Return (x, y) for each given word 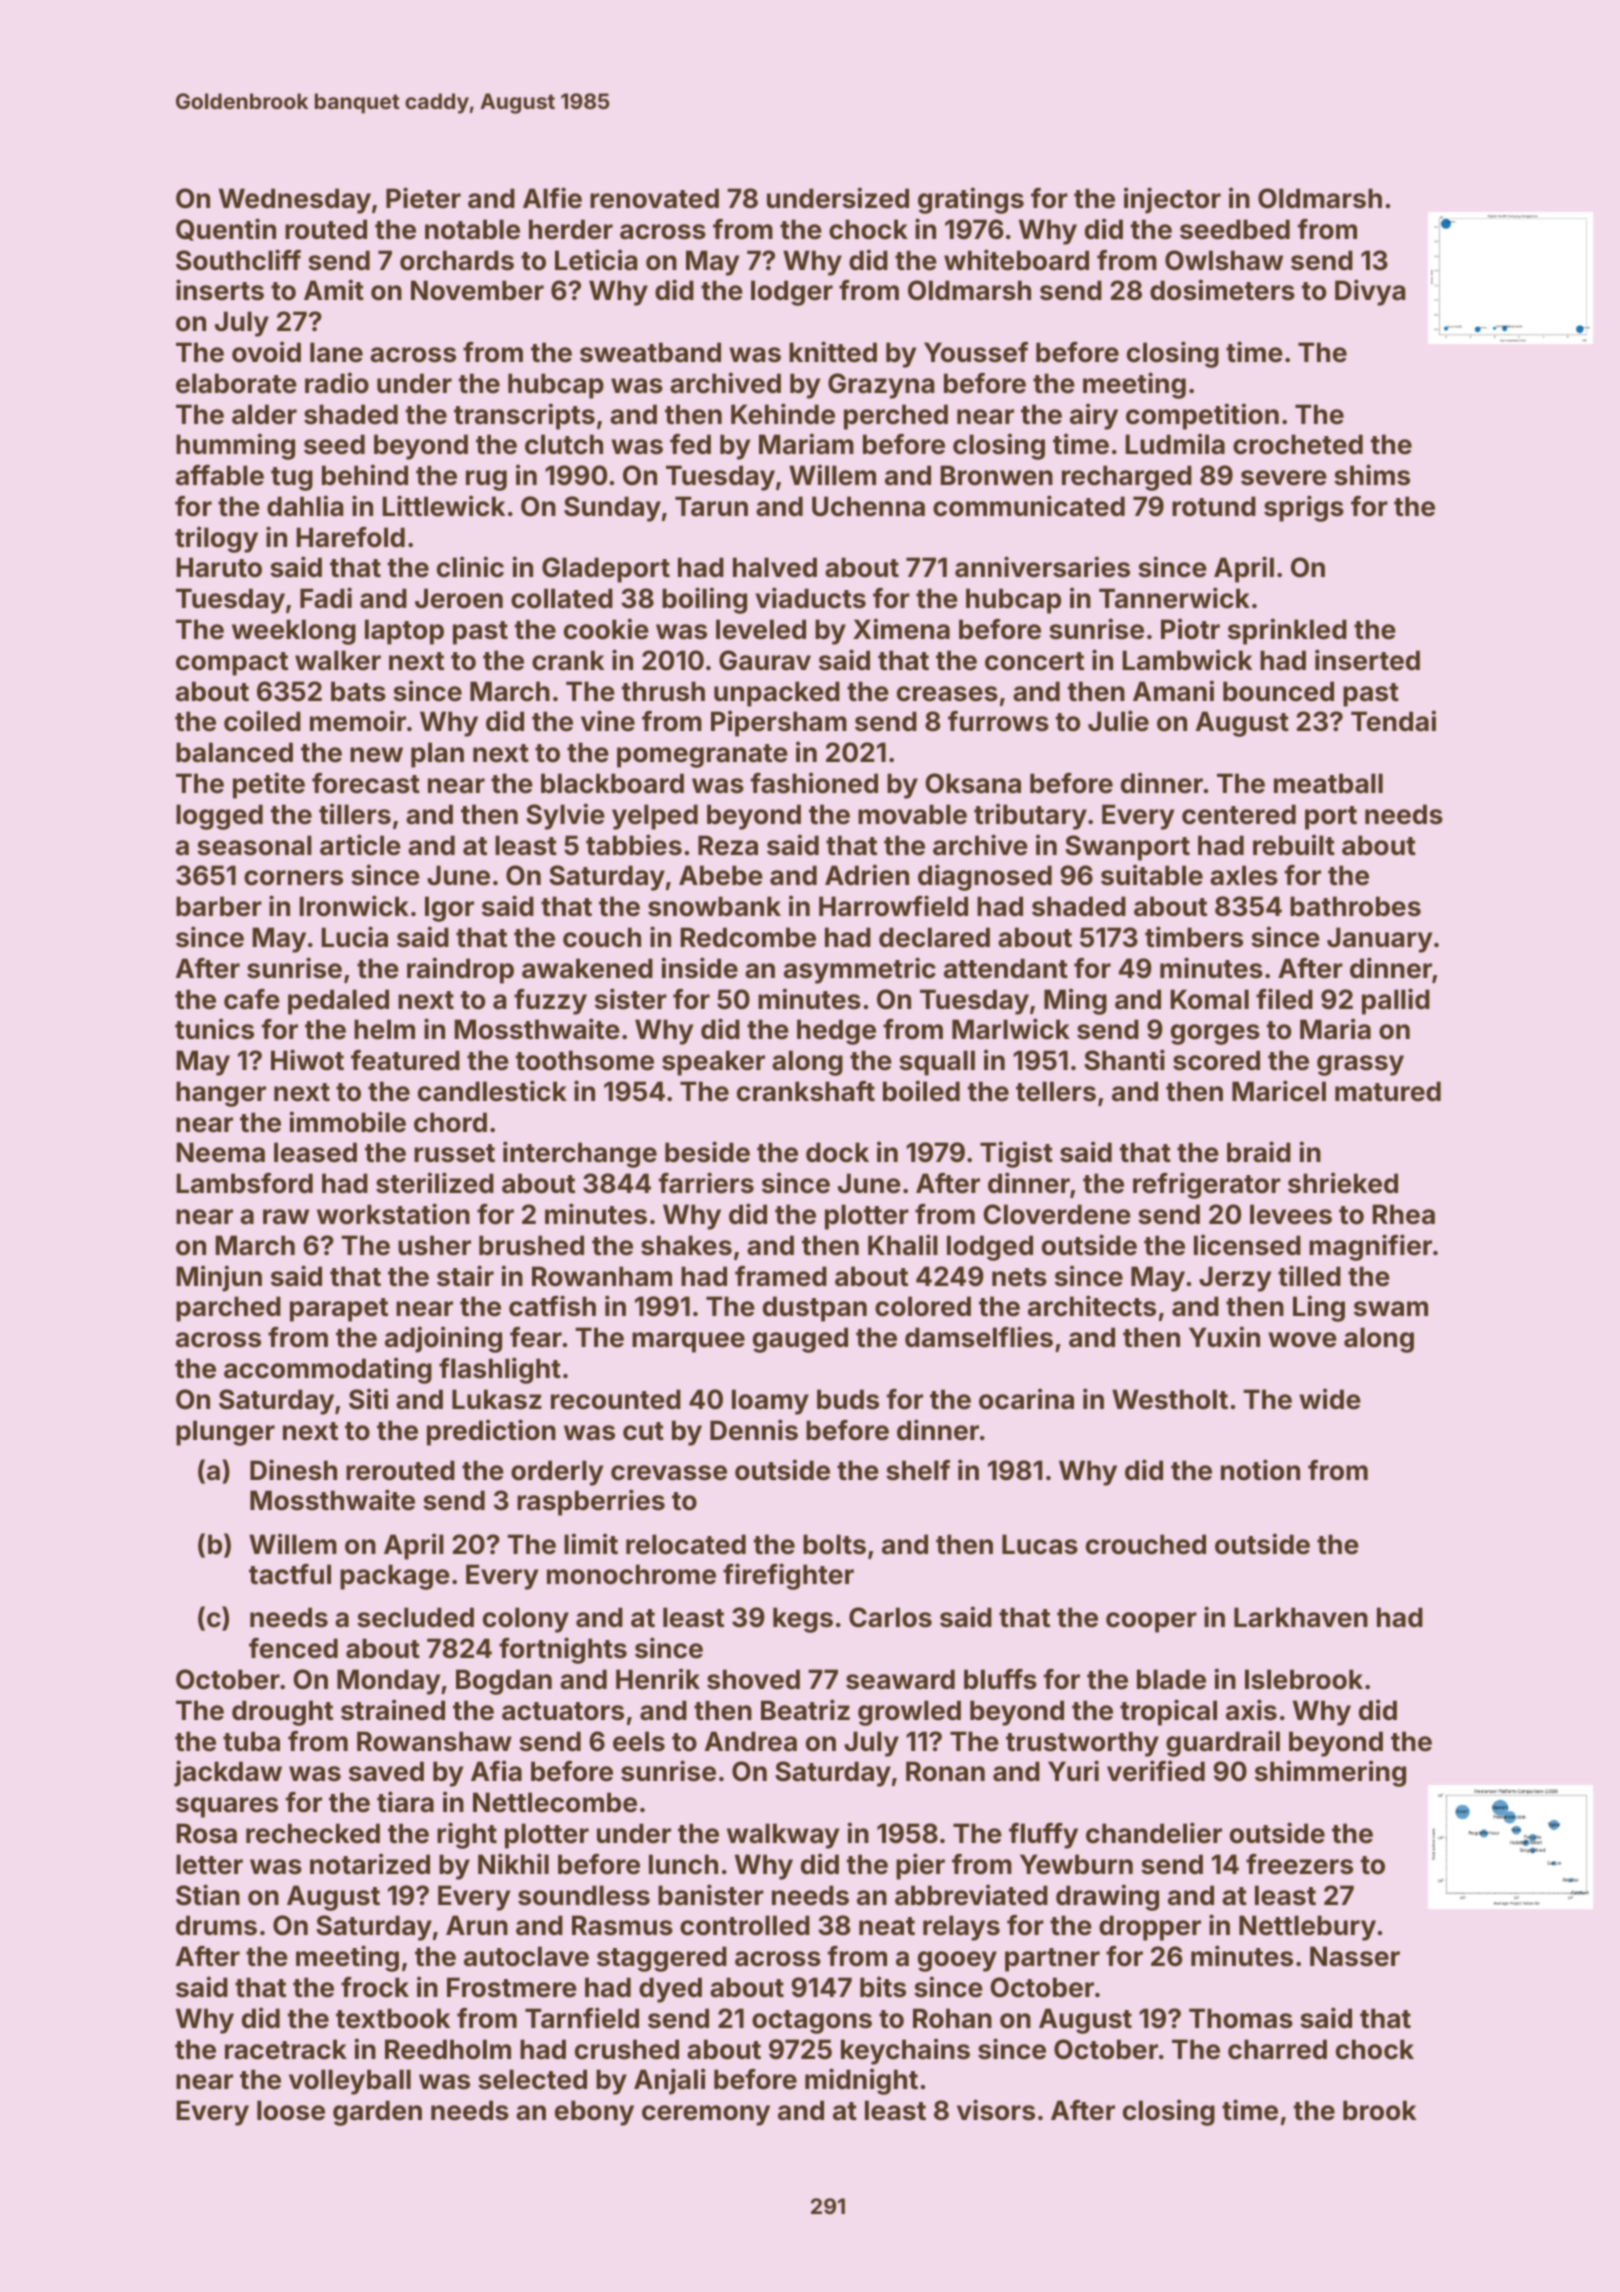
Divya (1370, 292)
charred (1277, 2049)
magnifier (1370, 1247)
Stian (208, 1895)
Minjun (219, 1278)
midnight (861, 2081)
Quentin (226, 229)
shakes (686, 1245)
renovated (654, 198)
